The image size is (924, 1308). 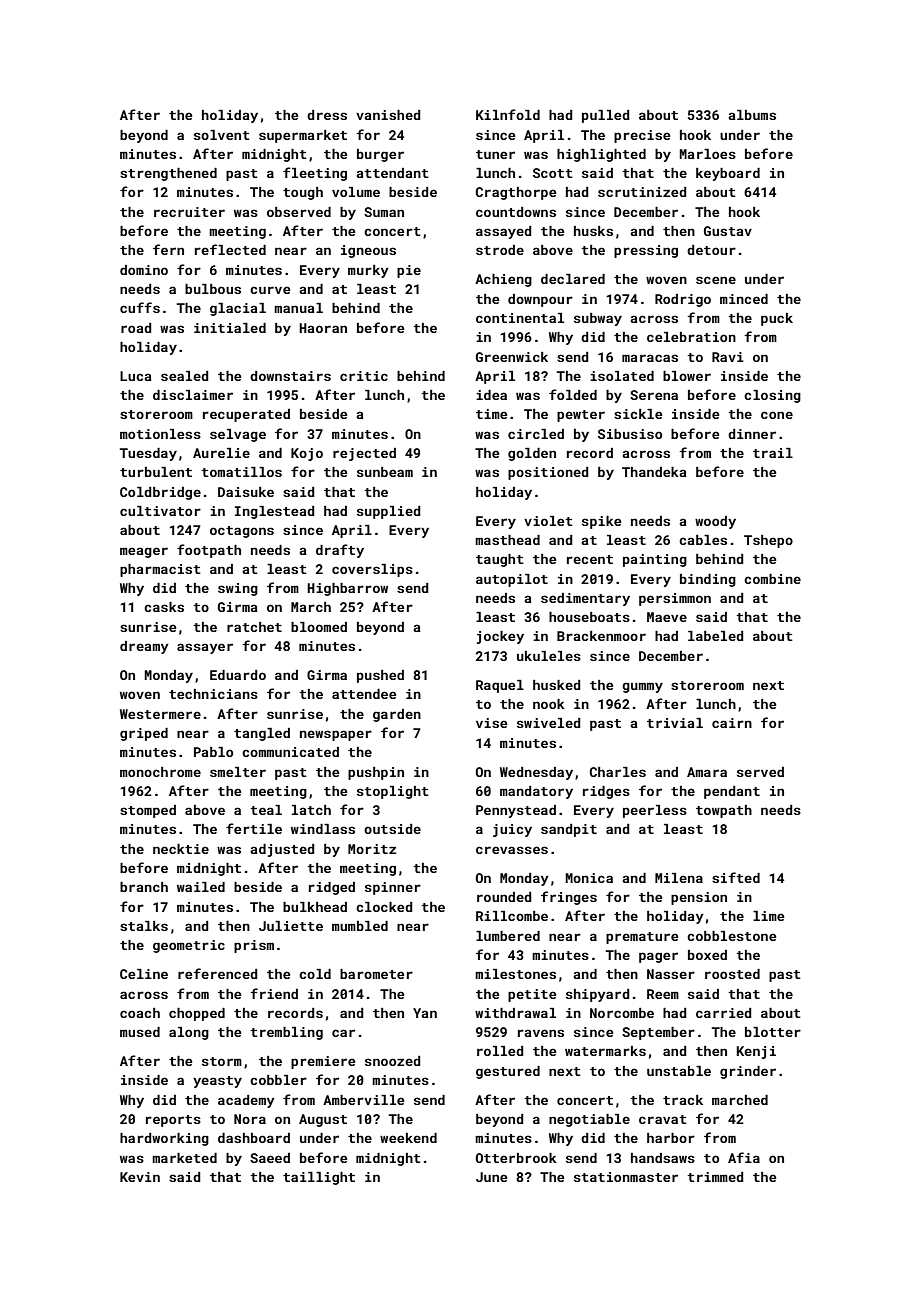 What do you see at coordinates (392, 829) in the screenshot?
I see `outside` at bounding box center [392, 829].
